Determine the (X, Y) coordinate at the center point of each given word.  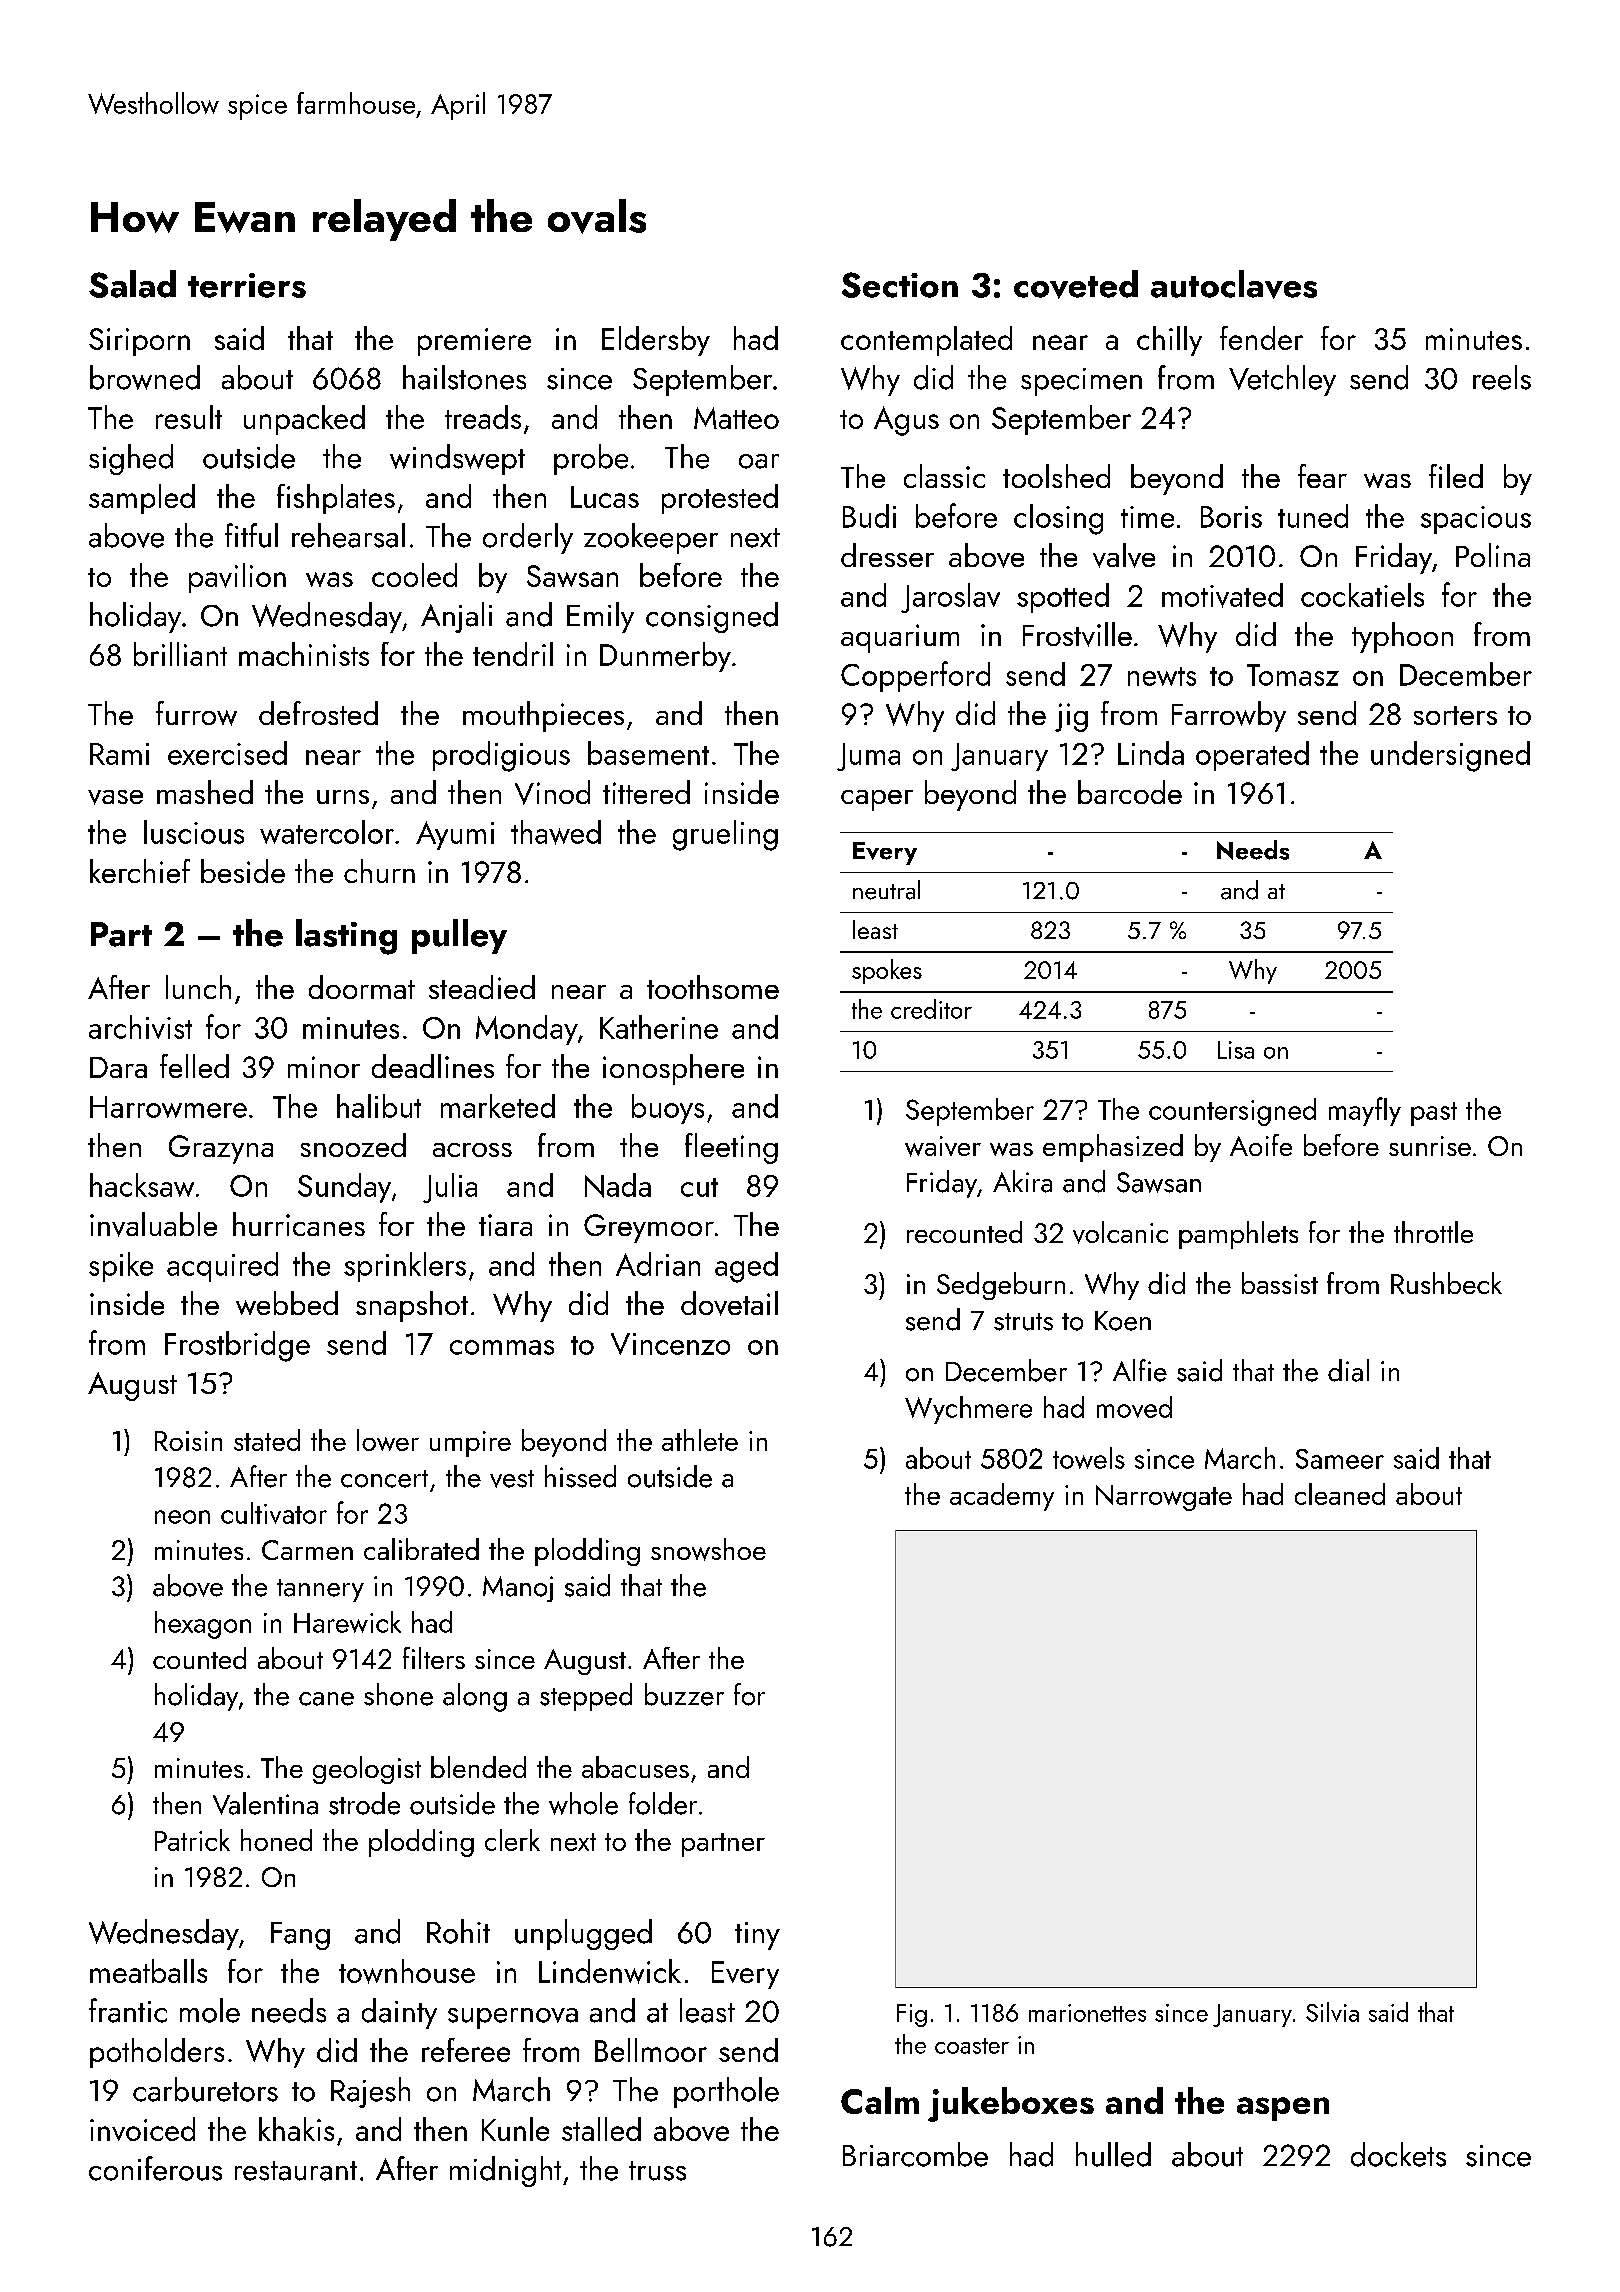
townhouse (407, 1971)
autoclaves (1234, 284)
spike (121, 1267)
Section (900, 285)
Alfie (1140, 1370)
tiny (757, 1936)
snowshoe (708, 1549)
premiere (474, 342)
